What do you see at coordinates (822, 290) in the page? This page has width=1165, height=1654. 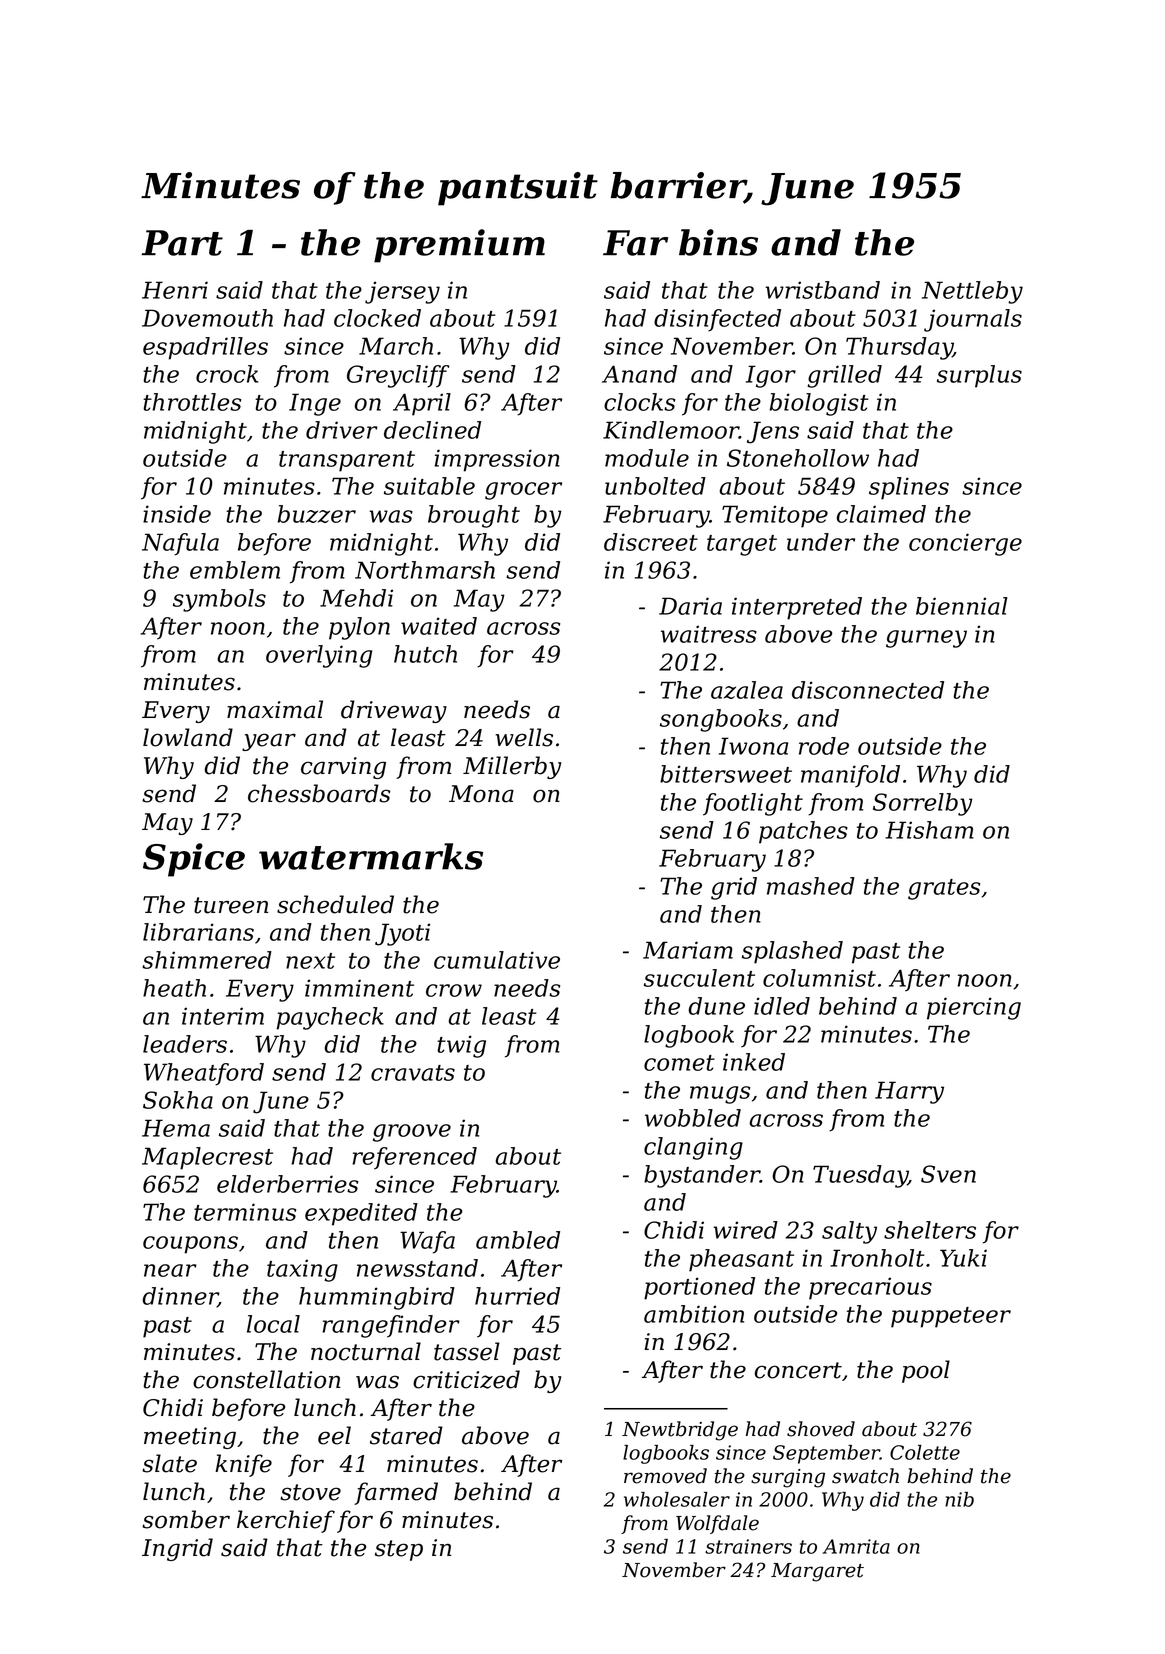 I see `wristband` at bounding box center [822, 290].
